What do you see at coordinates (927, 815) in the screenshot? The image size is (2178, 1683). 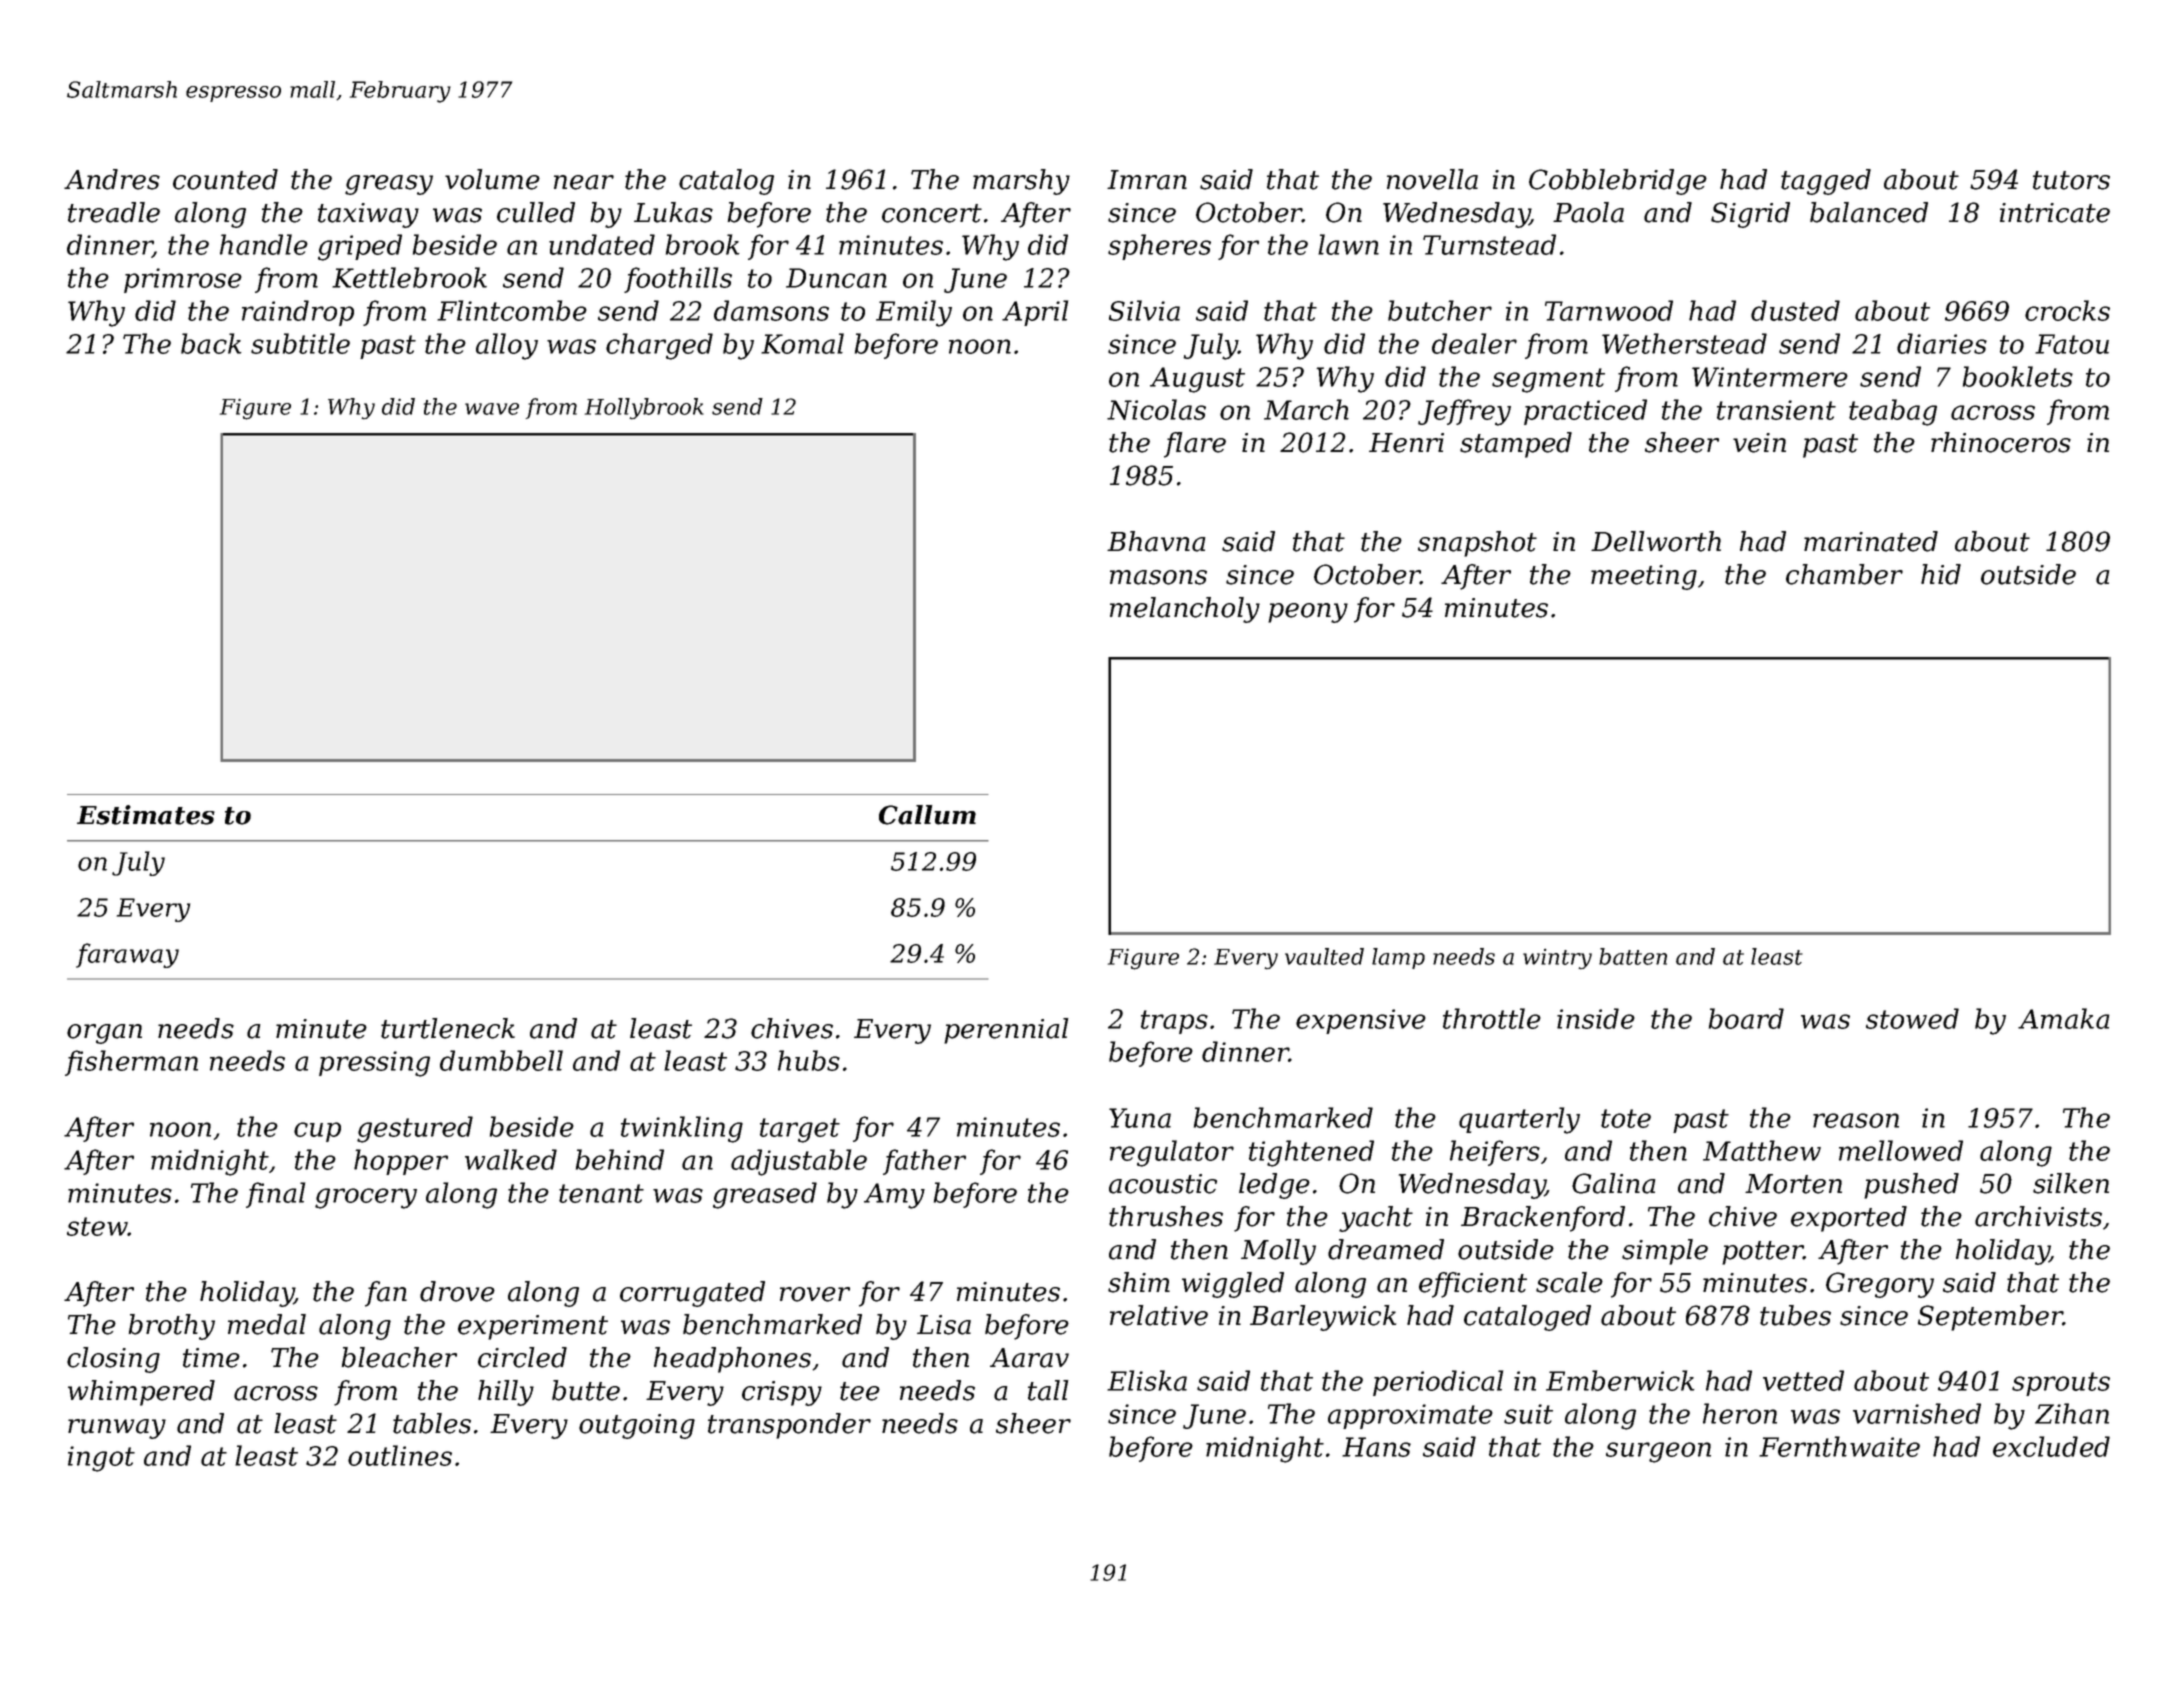 I see `Callum` at bounding box center [927, 815].
